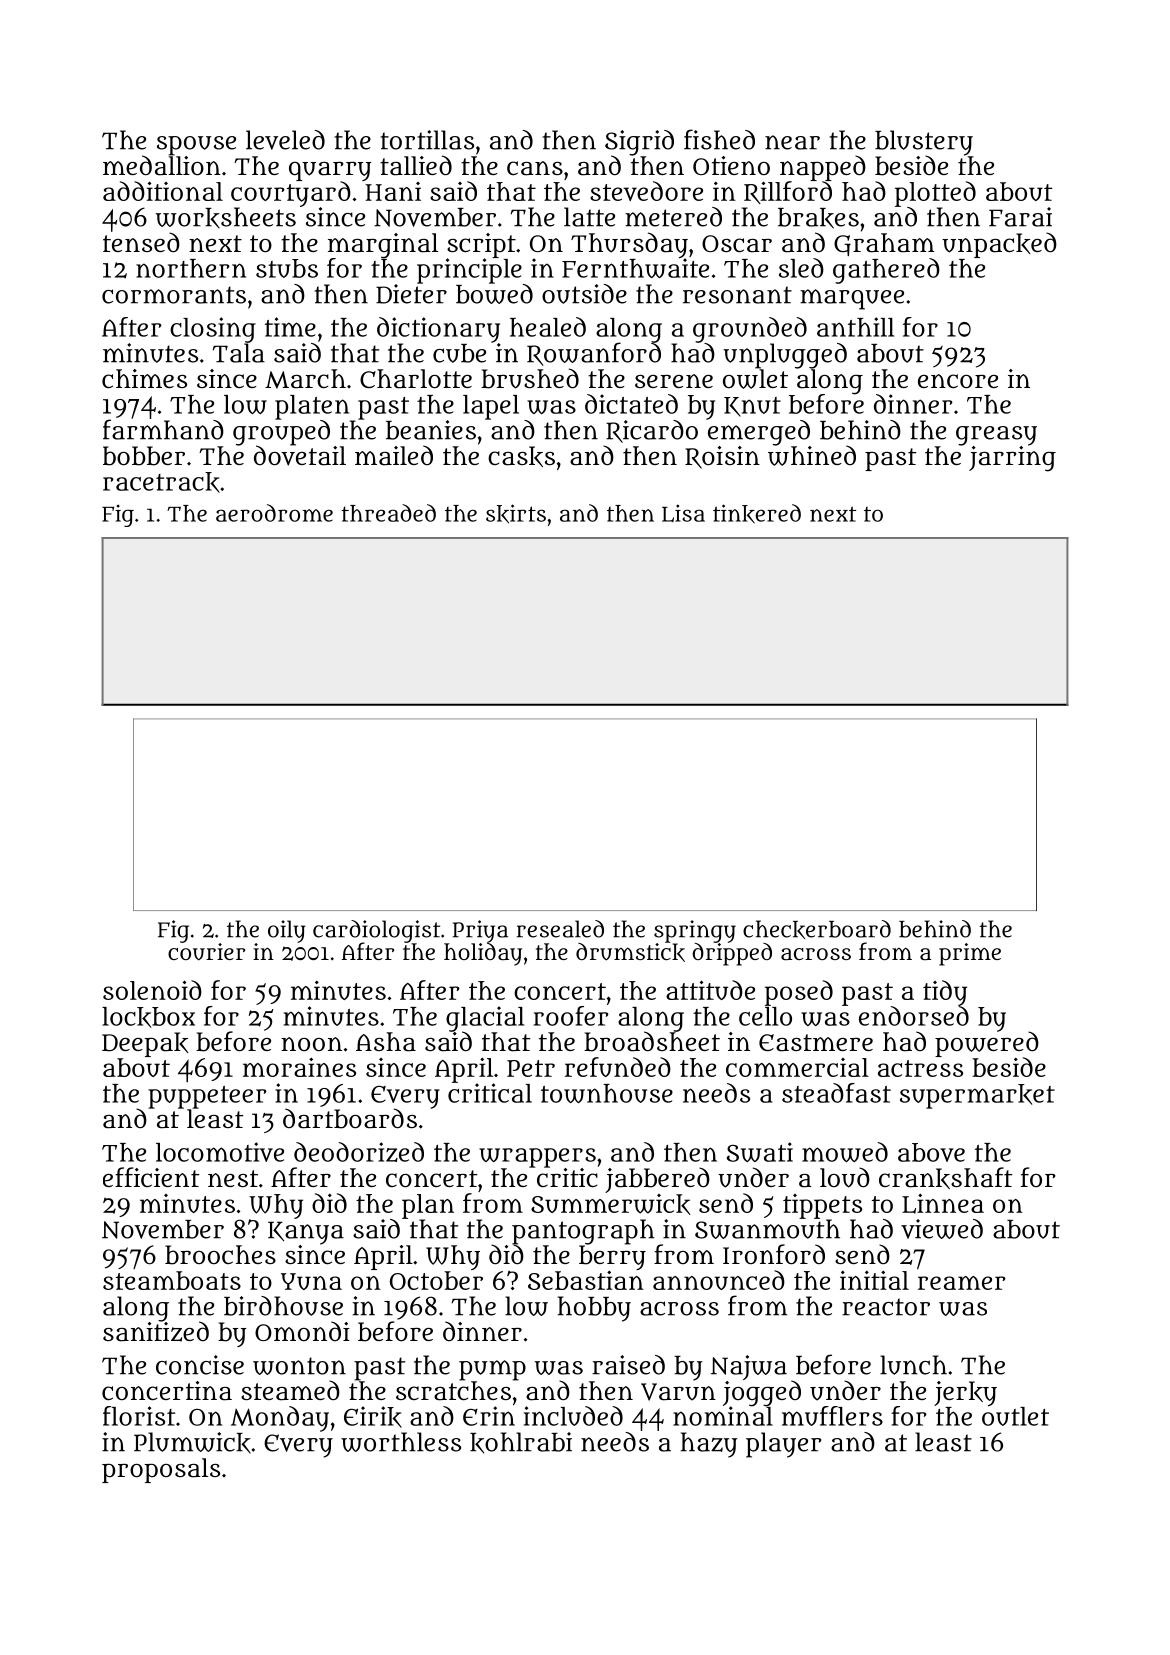 The image size is (1170, 1655). Describe the element at coordinates (695, 931) in the screenshot. I see `springy` at that location.
